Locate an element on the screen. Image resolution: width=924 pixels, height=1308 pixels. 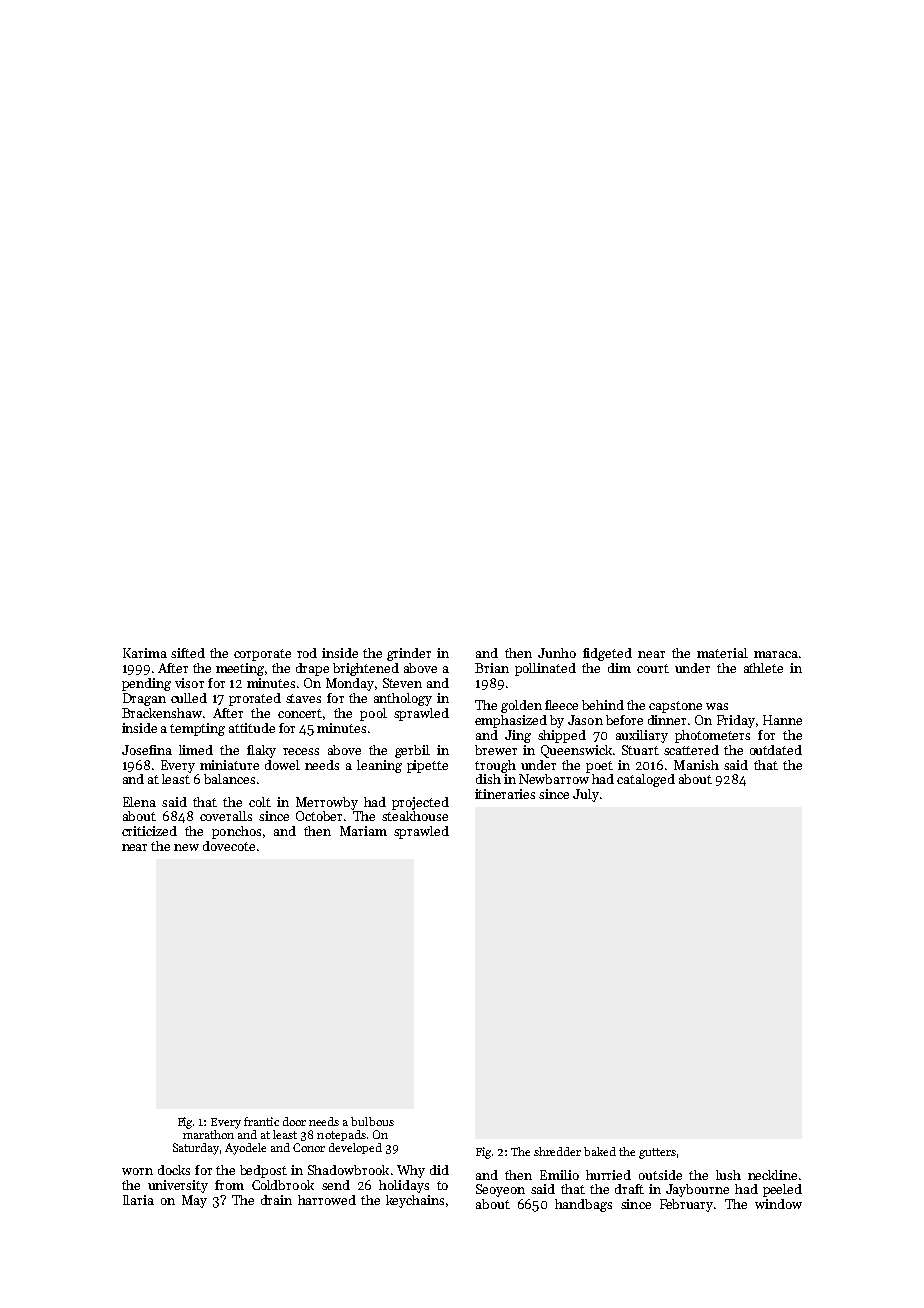
Junho is located at coordinates (557, 653).
